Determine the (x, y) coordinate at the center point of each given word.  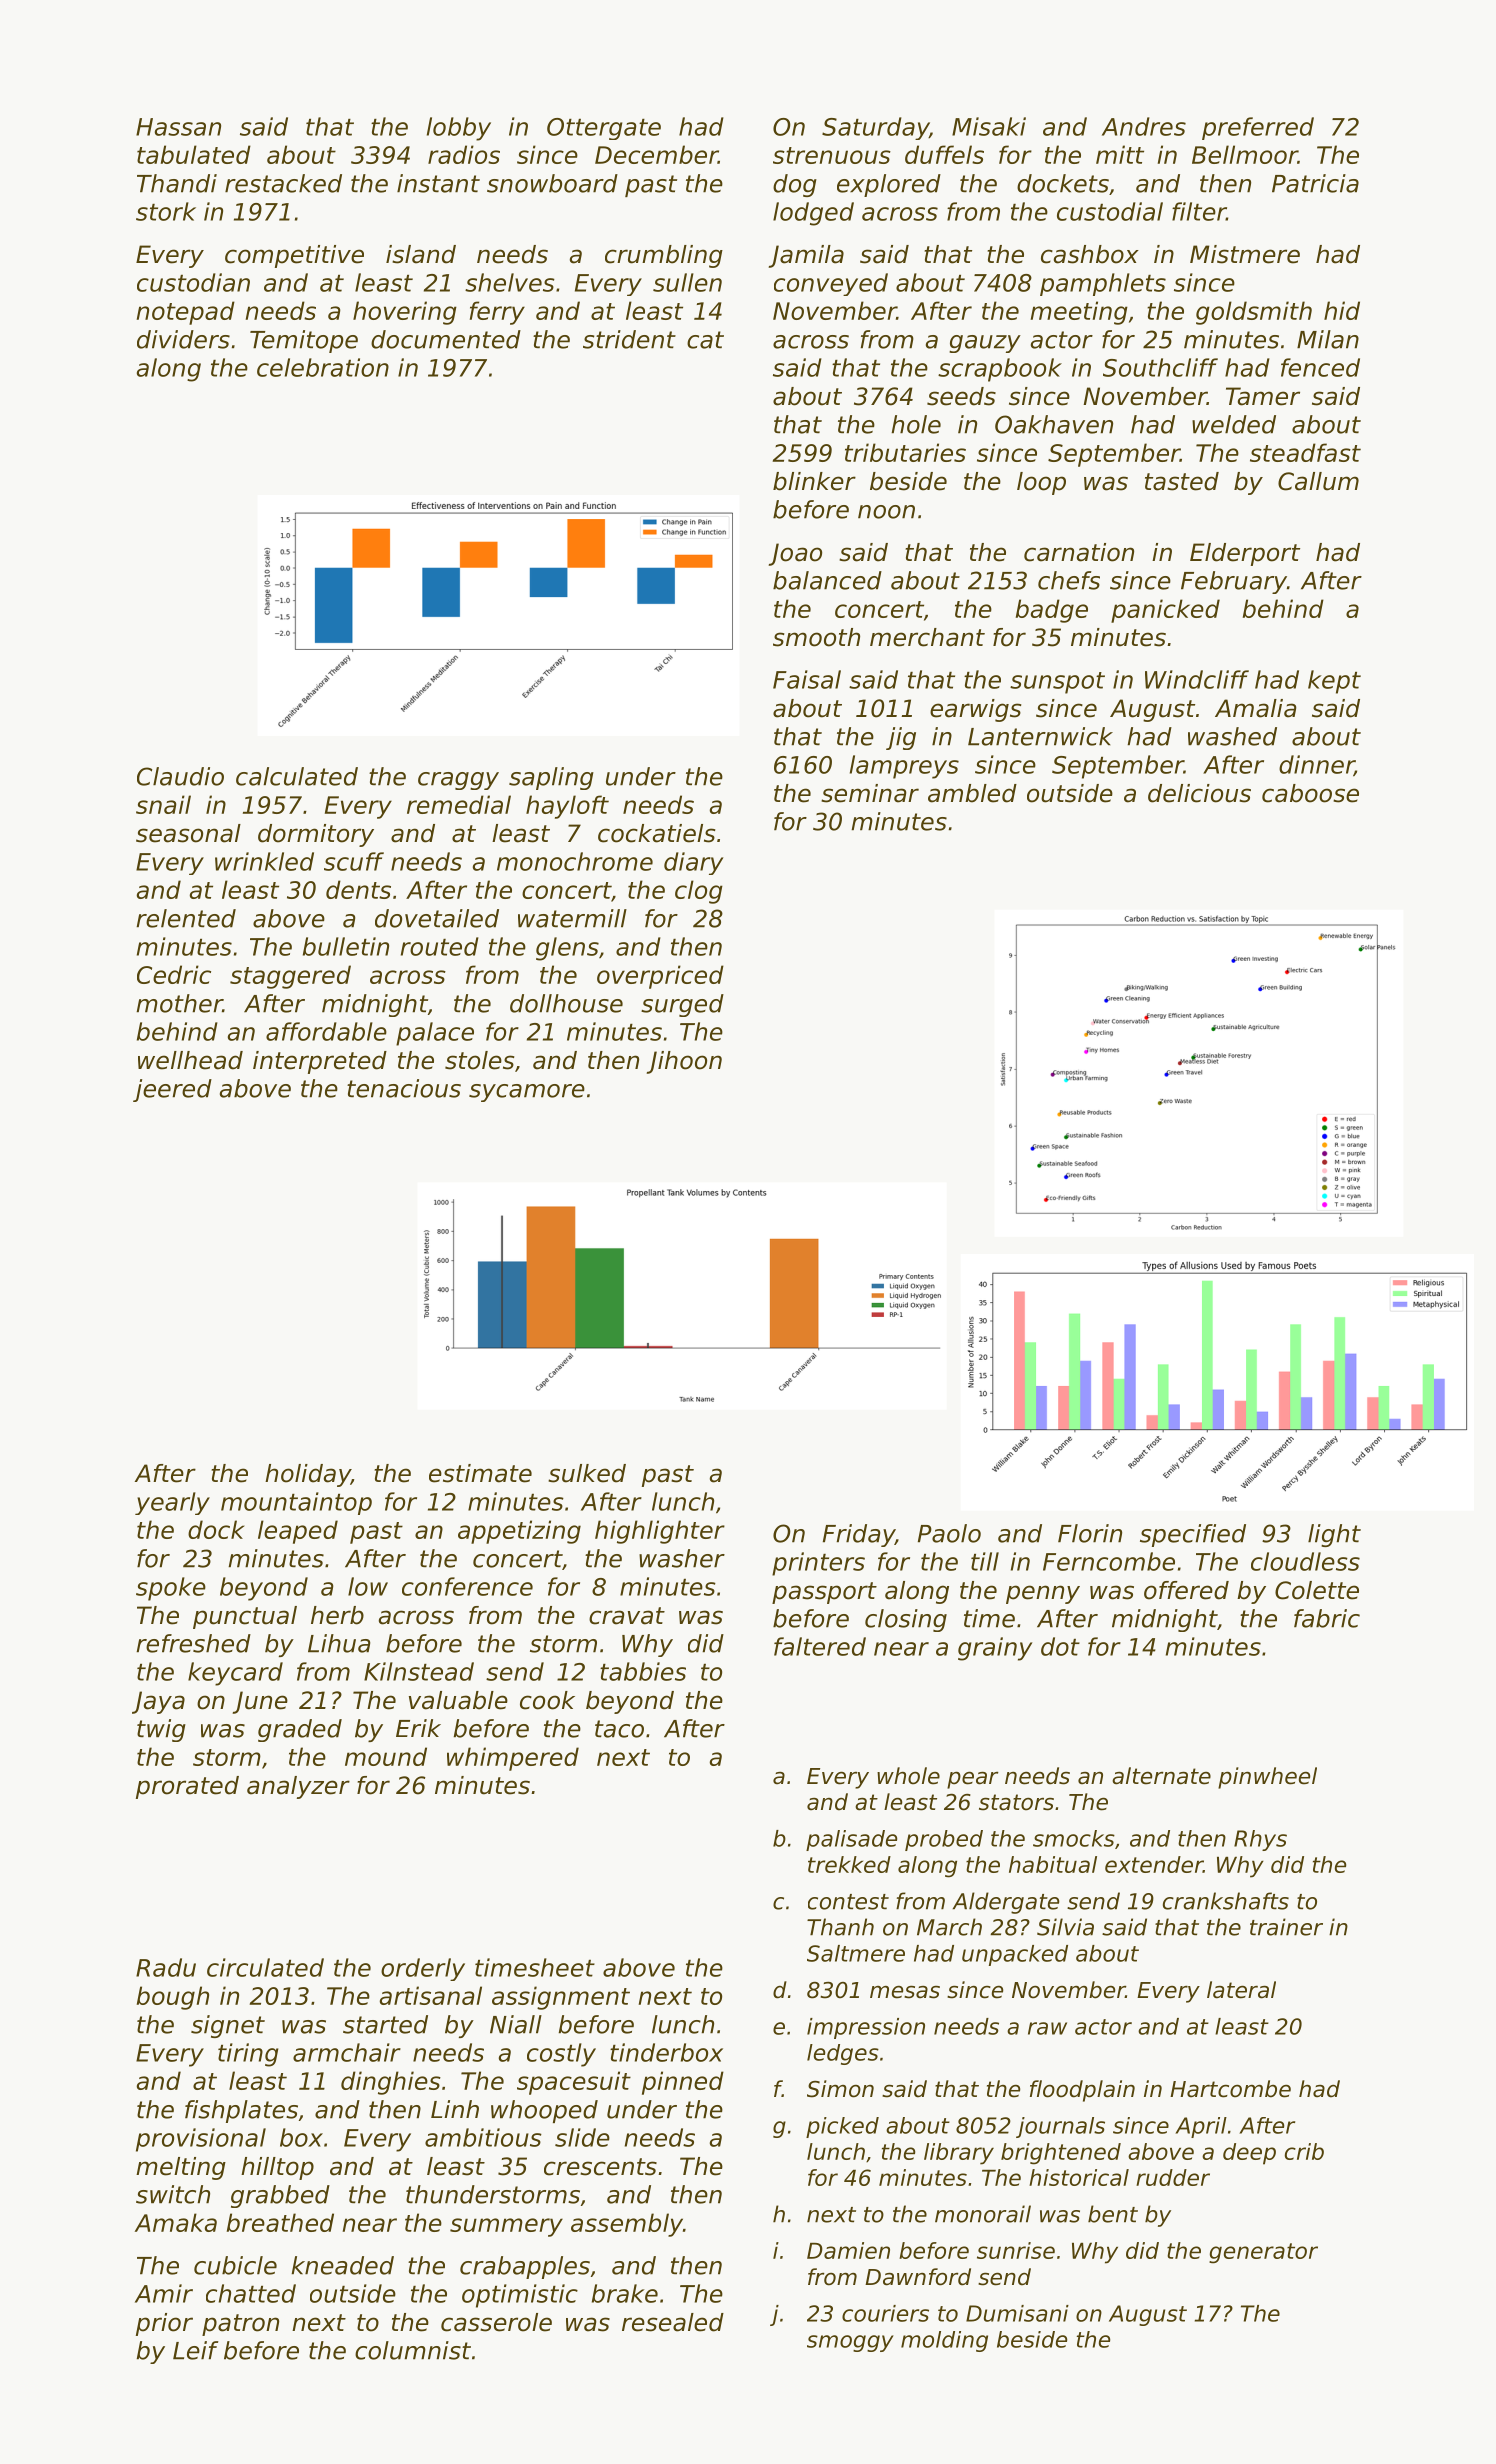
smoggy (850, 2343)
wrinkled (264, 861)
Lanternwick (1040, 736)
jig (901, 738)
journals (1060, 2127)
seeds (961, 396)
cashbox (1090, 254)
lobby (459, 129)
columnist (413, 2350)
